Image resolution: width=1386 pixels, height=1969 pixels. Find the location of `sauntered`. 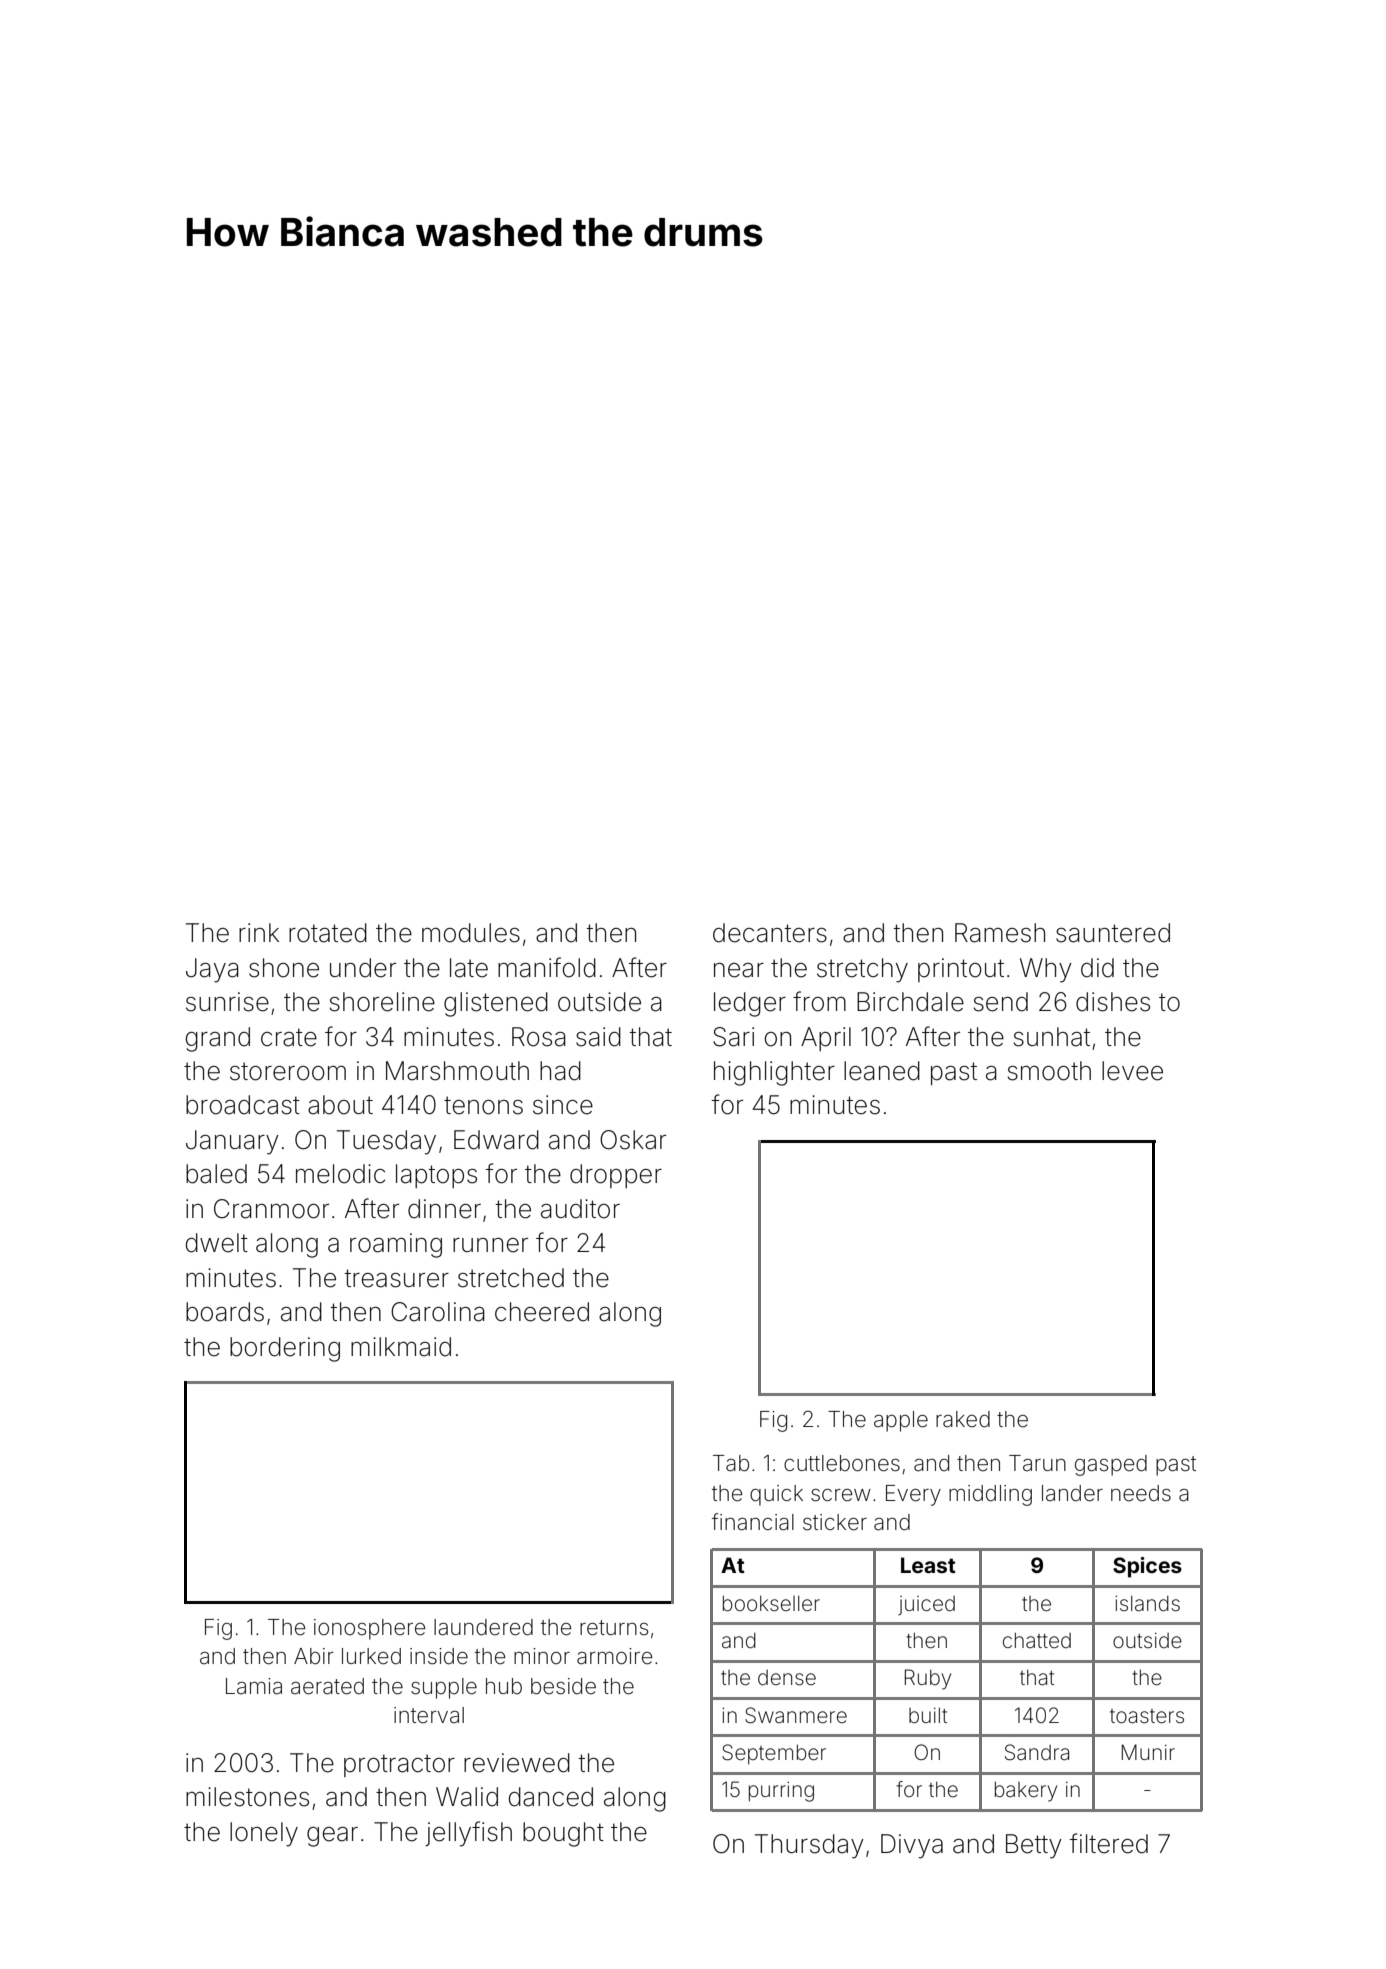

sauntered is located at coordinates (1113, 933).
